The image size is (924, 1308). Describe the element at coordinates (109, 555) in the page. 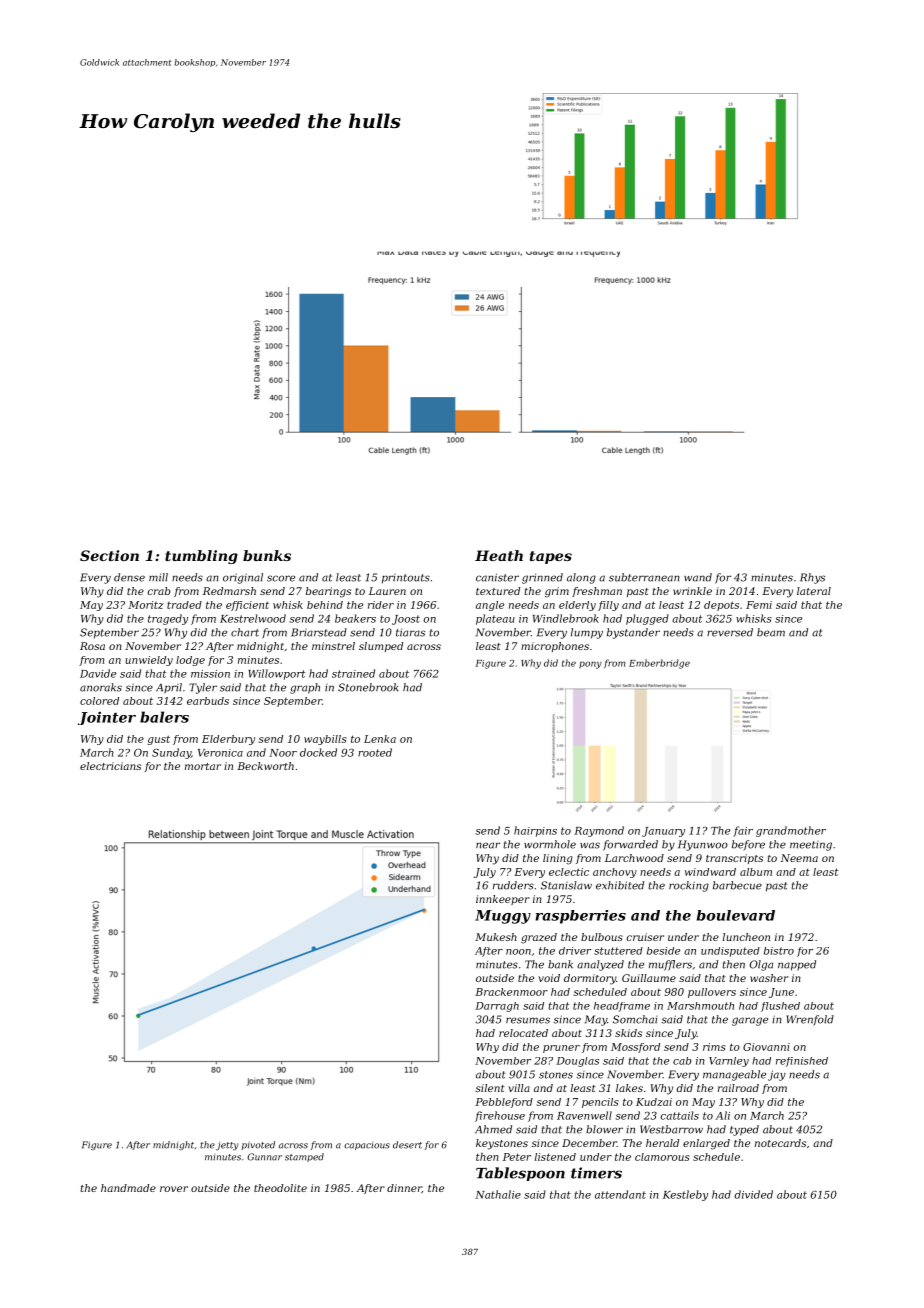

I see `Section` at that location.
